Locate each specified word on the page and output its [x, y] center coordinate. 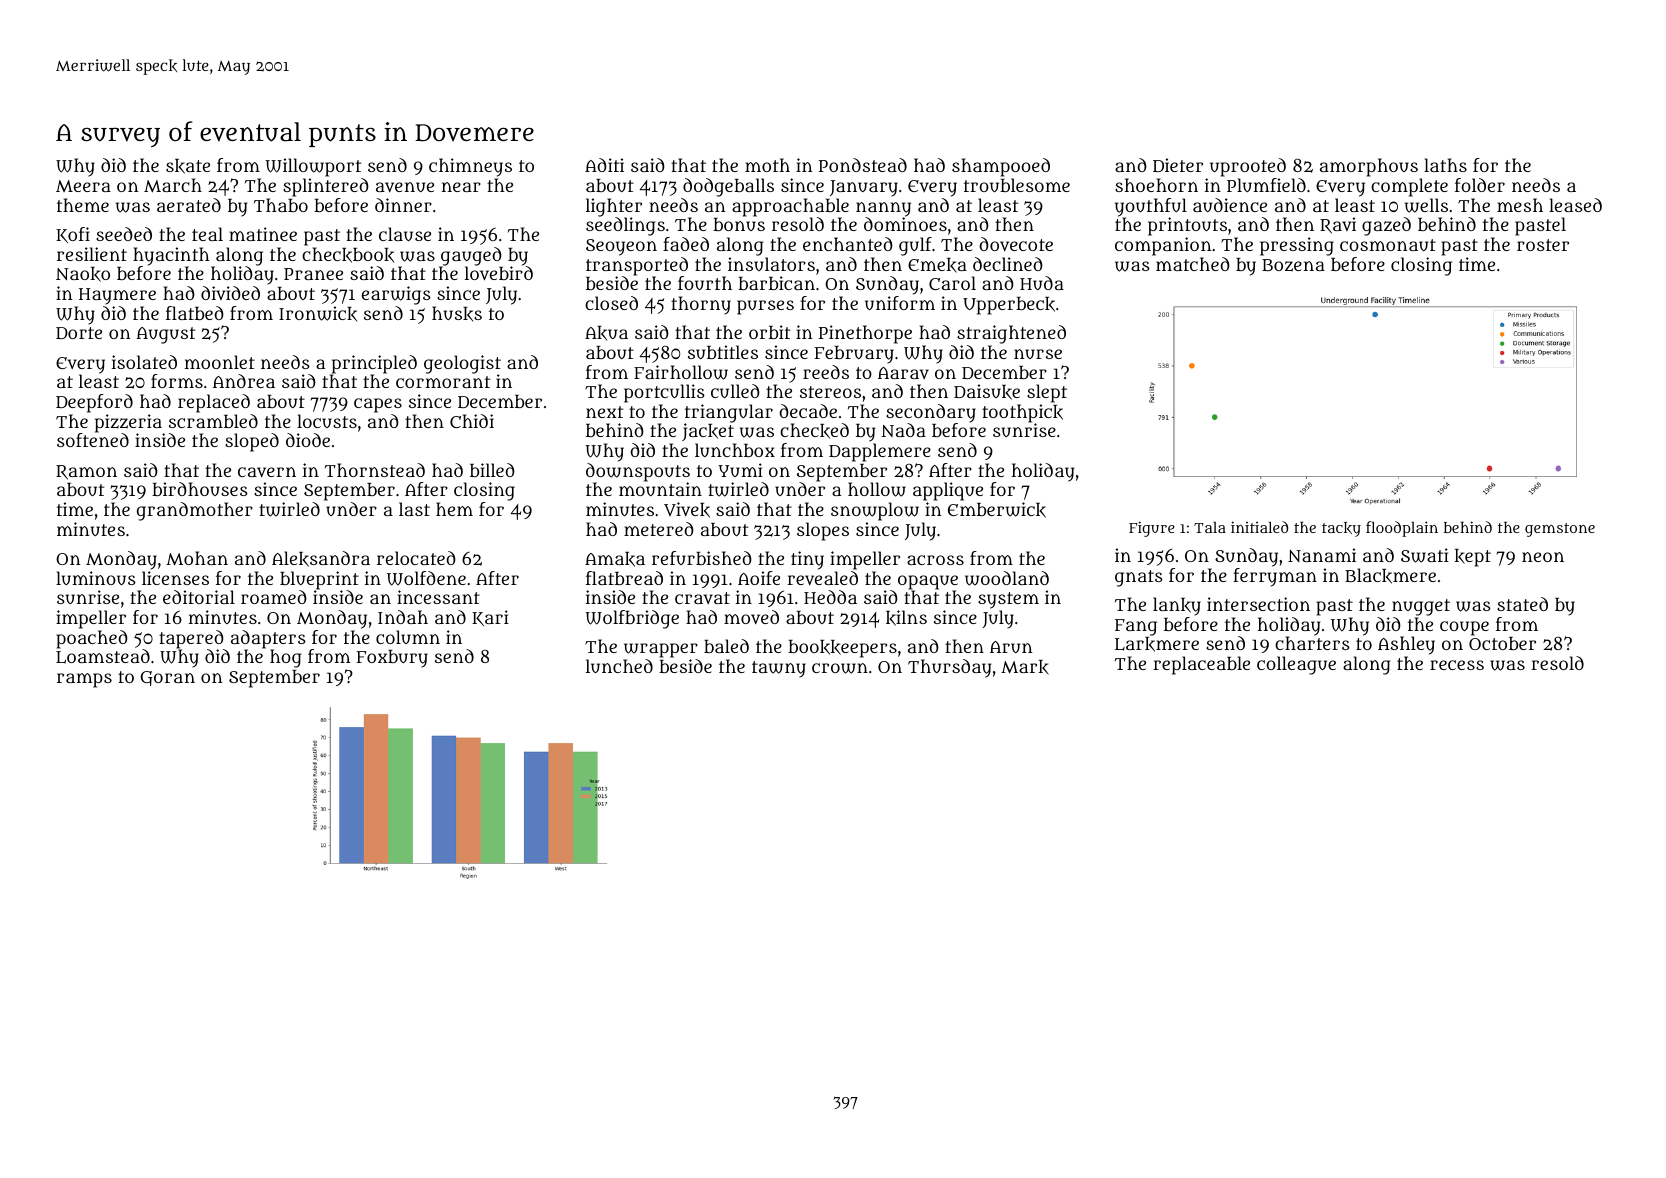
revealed [822, 578]
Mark [1025, 667]
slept [1047, 393]
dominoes [905, 224]
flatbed [195, 313]
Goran [168, 678]
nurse [1038, 354]
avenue [405, 187]
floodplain [1402, 529]
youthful [1151, 207]
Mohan [197, 558]
